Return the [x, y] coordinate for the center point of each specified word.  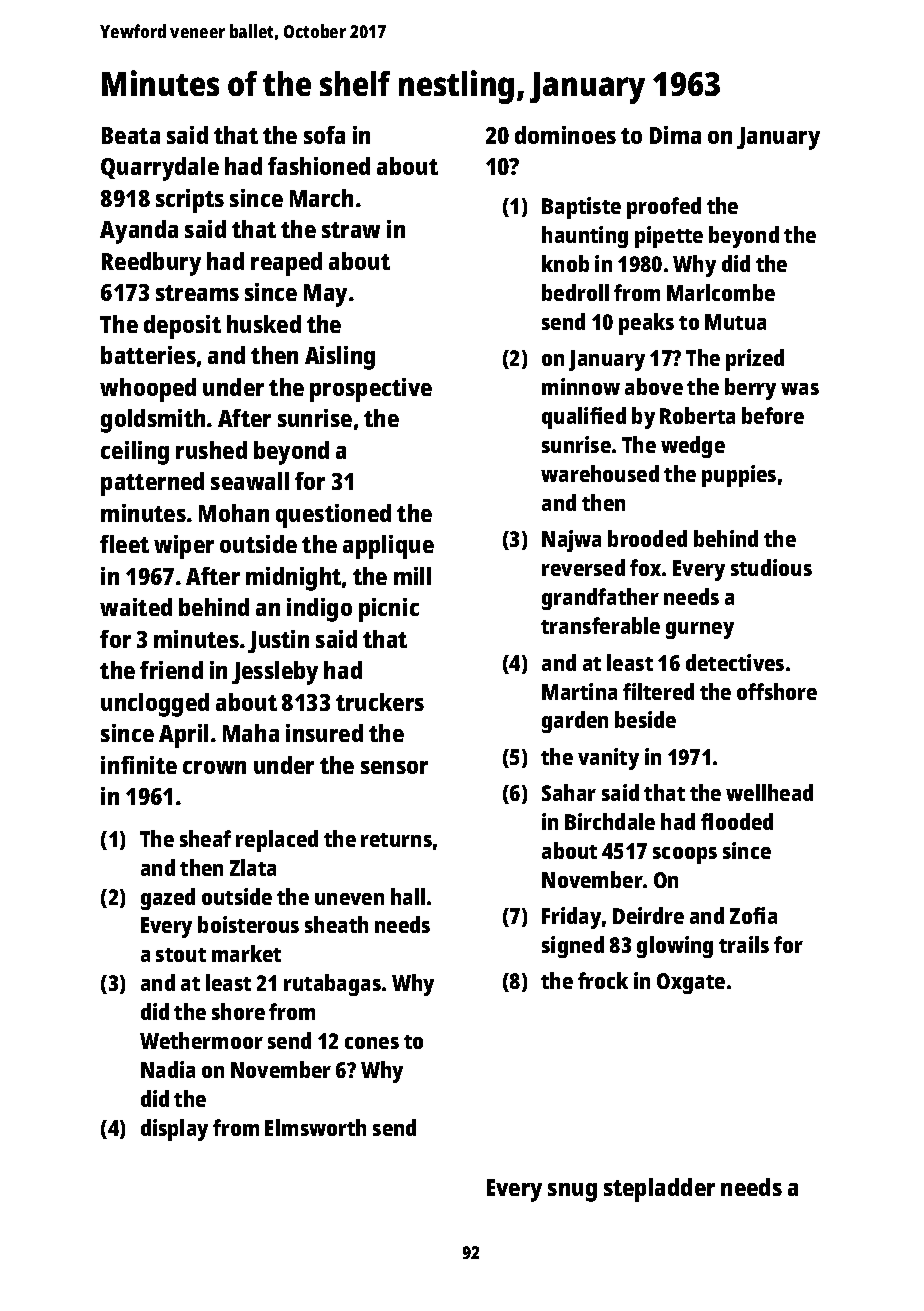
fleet [124, 544]
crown [214, 767]
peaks [646, 324]
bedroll [575, 292]
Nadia [168, 1069]
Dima [675, 135]
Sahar [569, 792]
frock [603, 980]
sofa [324, 135]
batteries [148, 355]
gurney [700, 630]
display [174, 1130]
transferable [600, 625]
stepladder [659, 1190]
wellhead [769, 792]
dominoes [565, 135]
